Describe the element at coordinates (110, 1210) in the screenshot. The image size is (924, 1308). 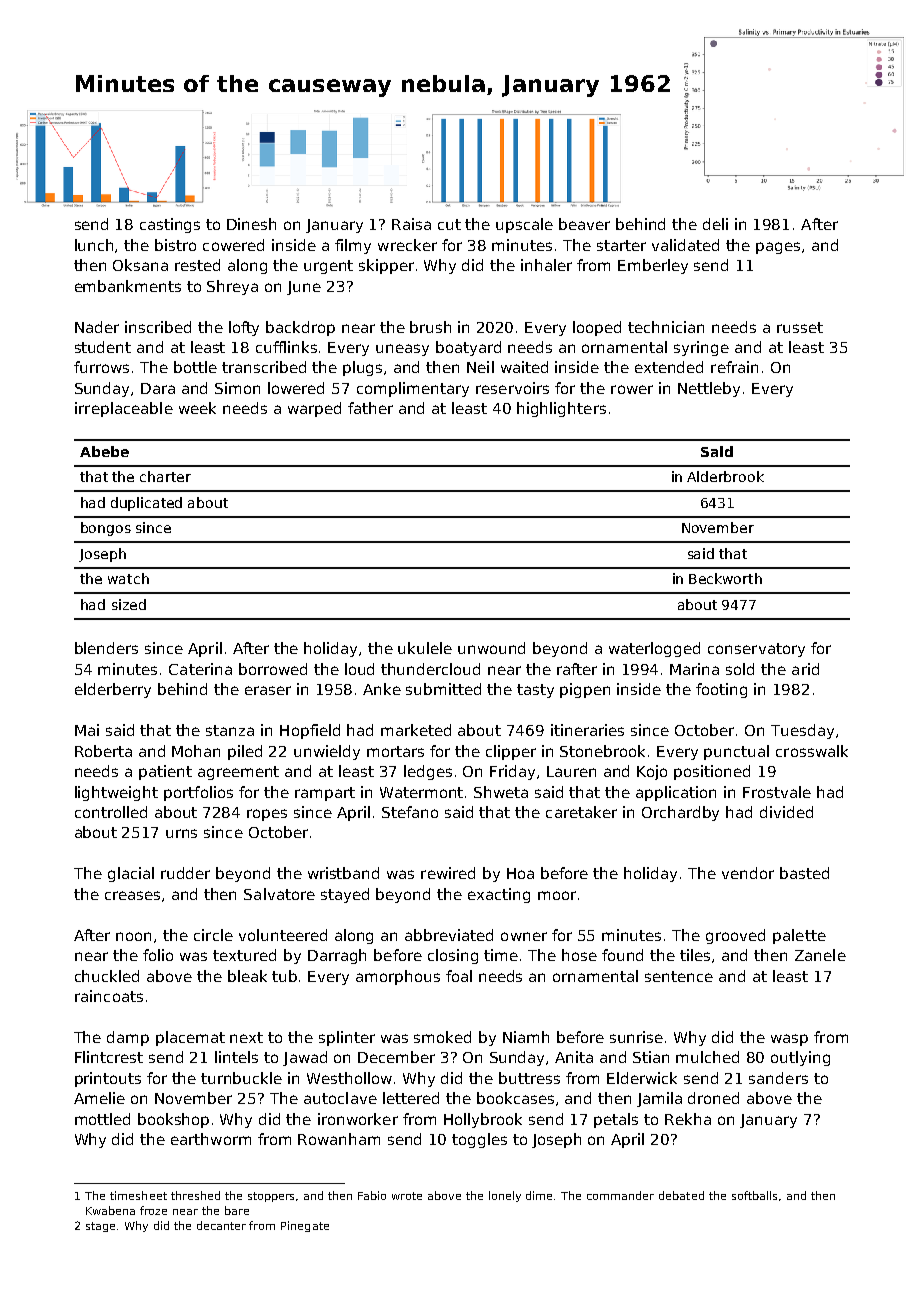
I see `Kwabena` at that location.
